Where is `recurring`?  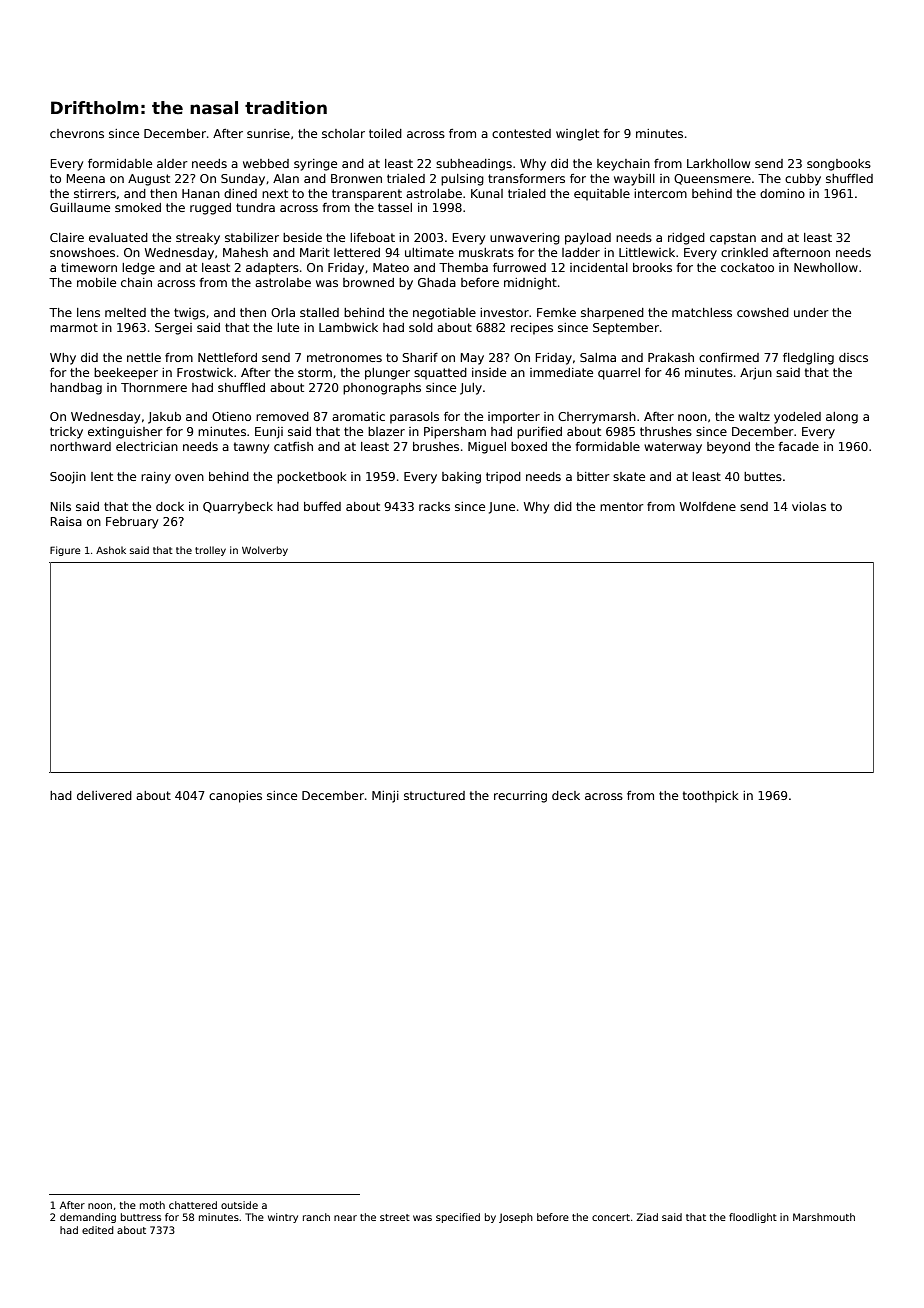 recurring is located at coordinates (520, 797).
